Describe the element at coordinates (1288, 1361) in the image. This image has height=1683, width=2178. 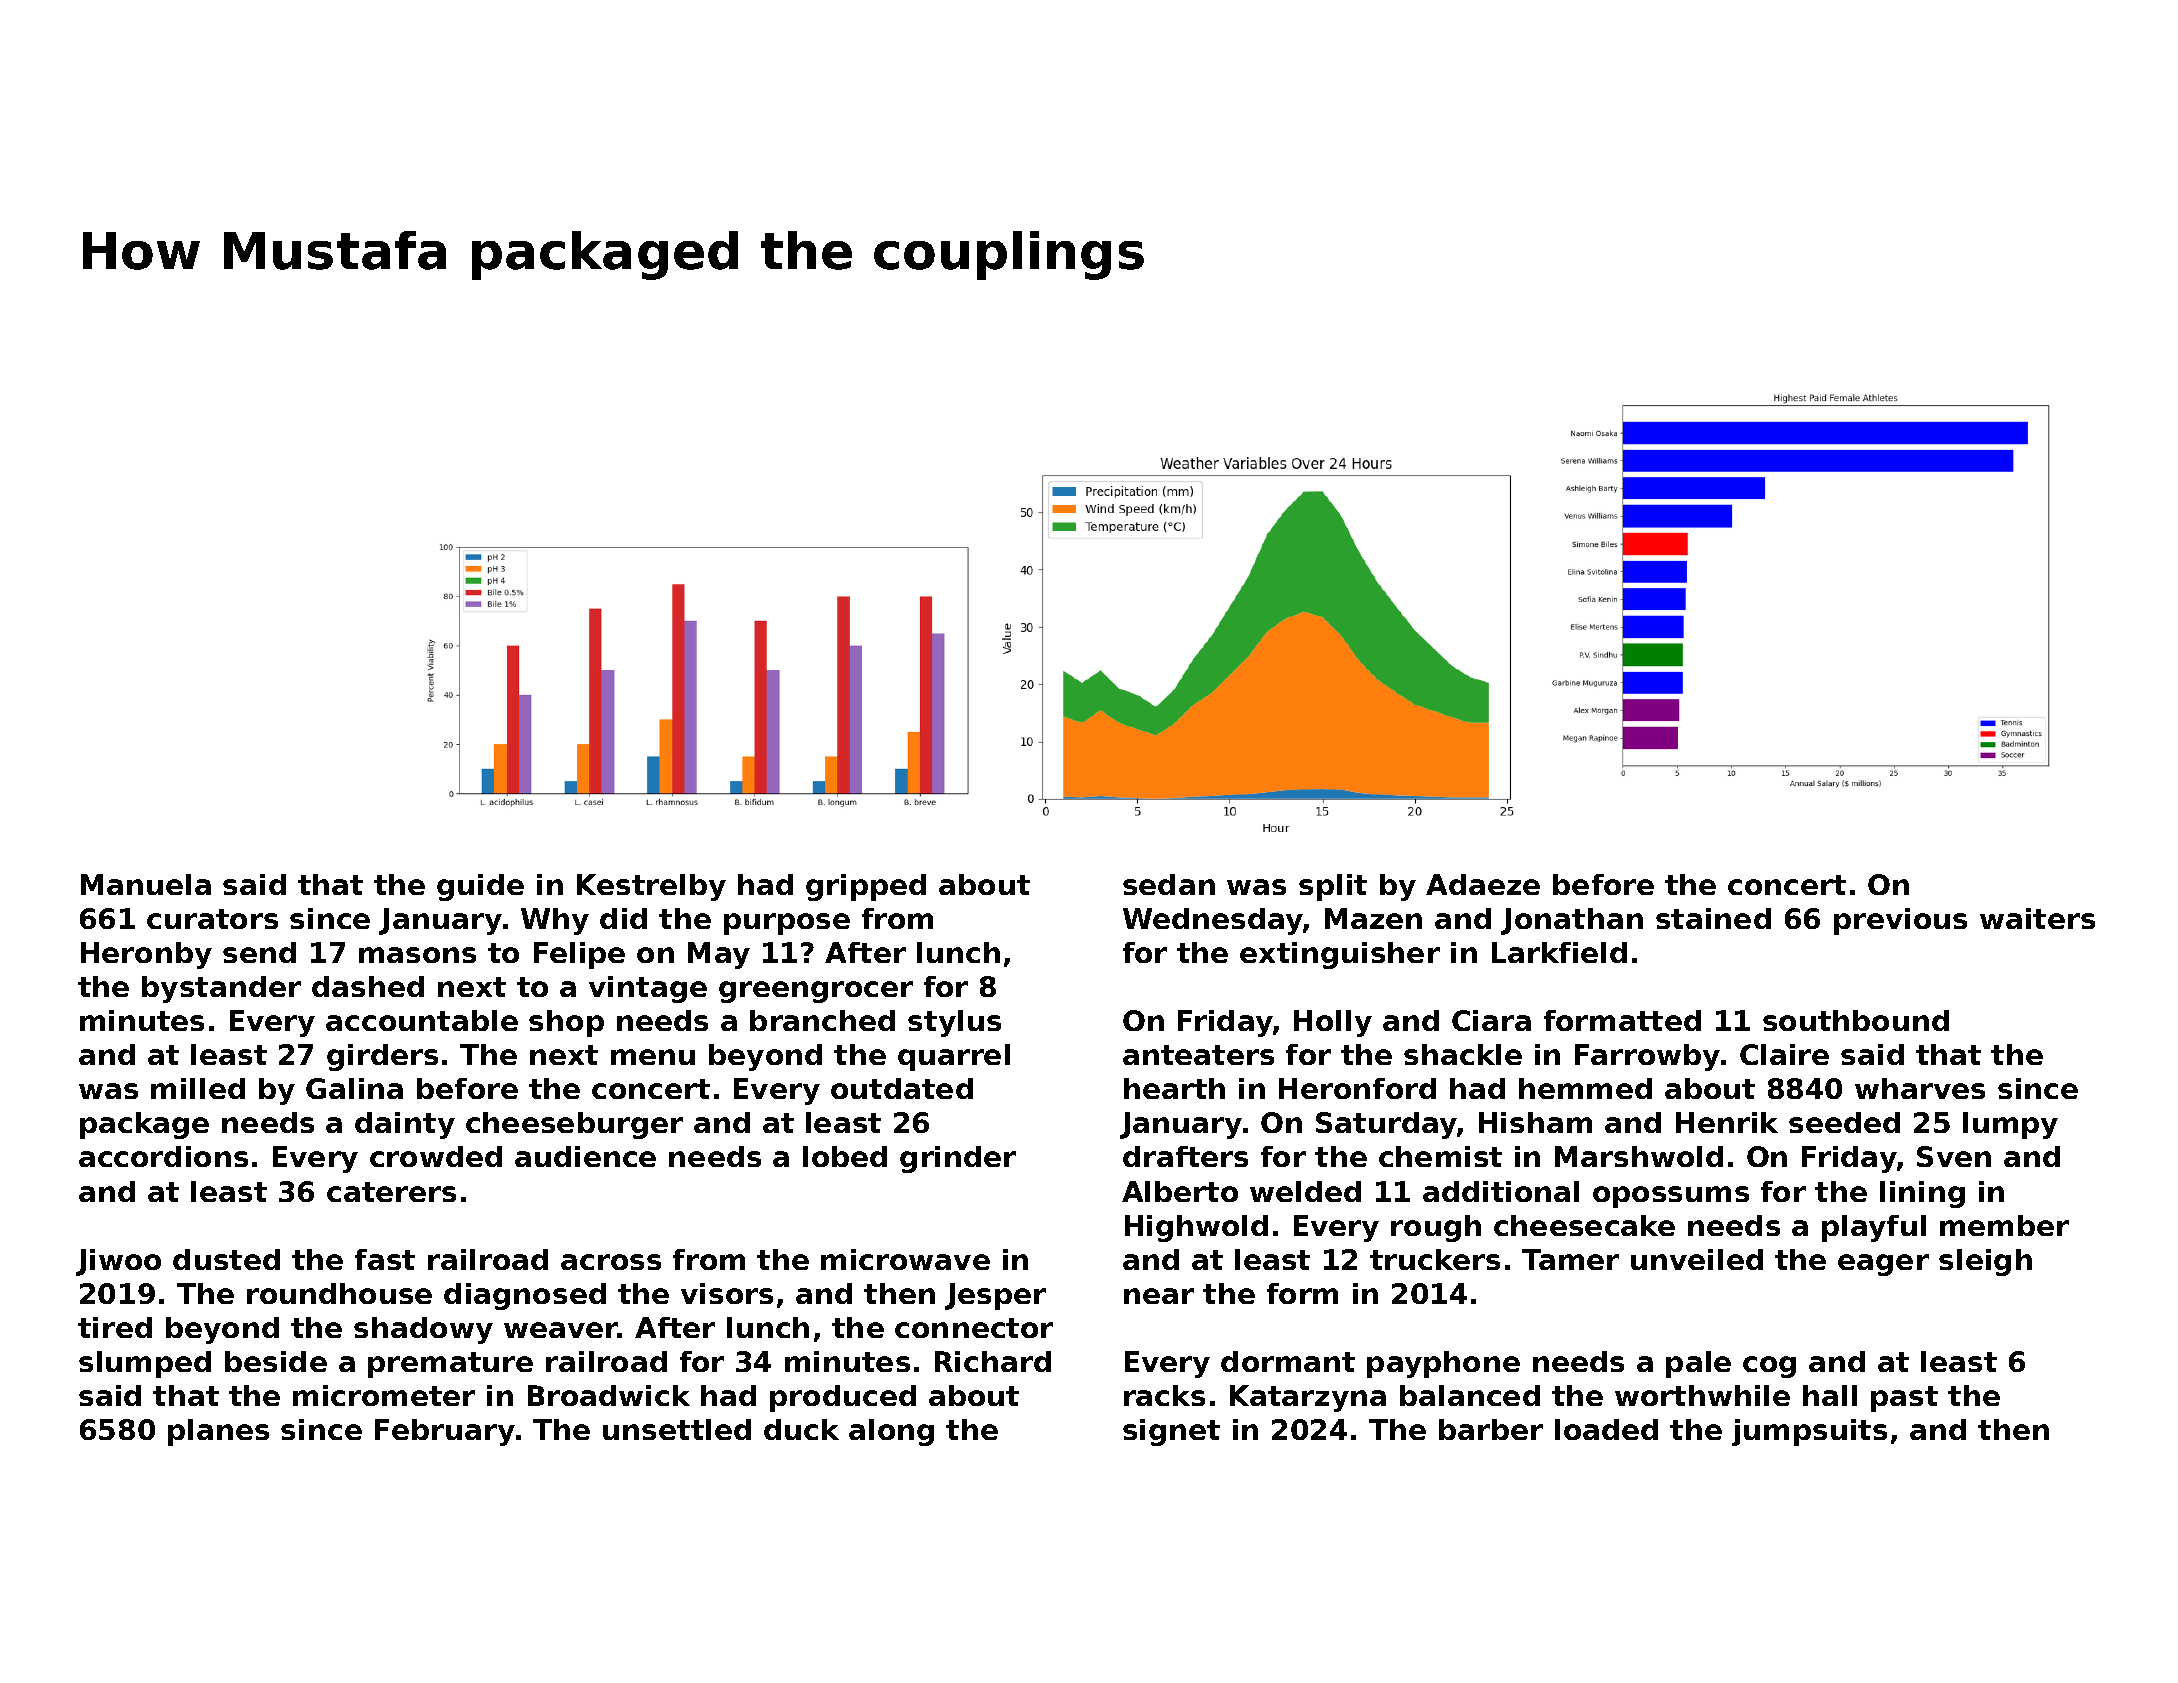
I see `dormant` at that location.
